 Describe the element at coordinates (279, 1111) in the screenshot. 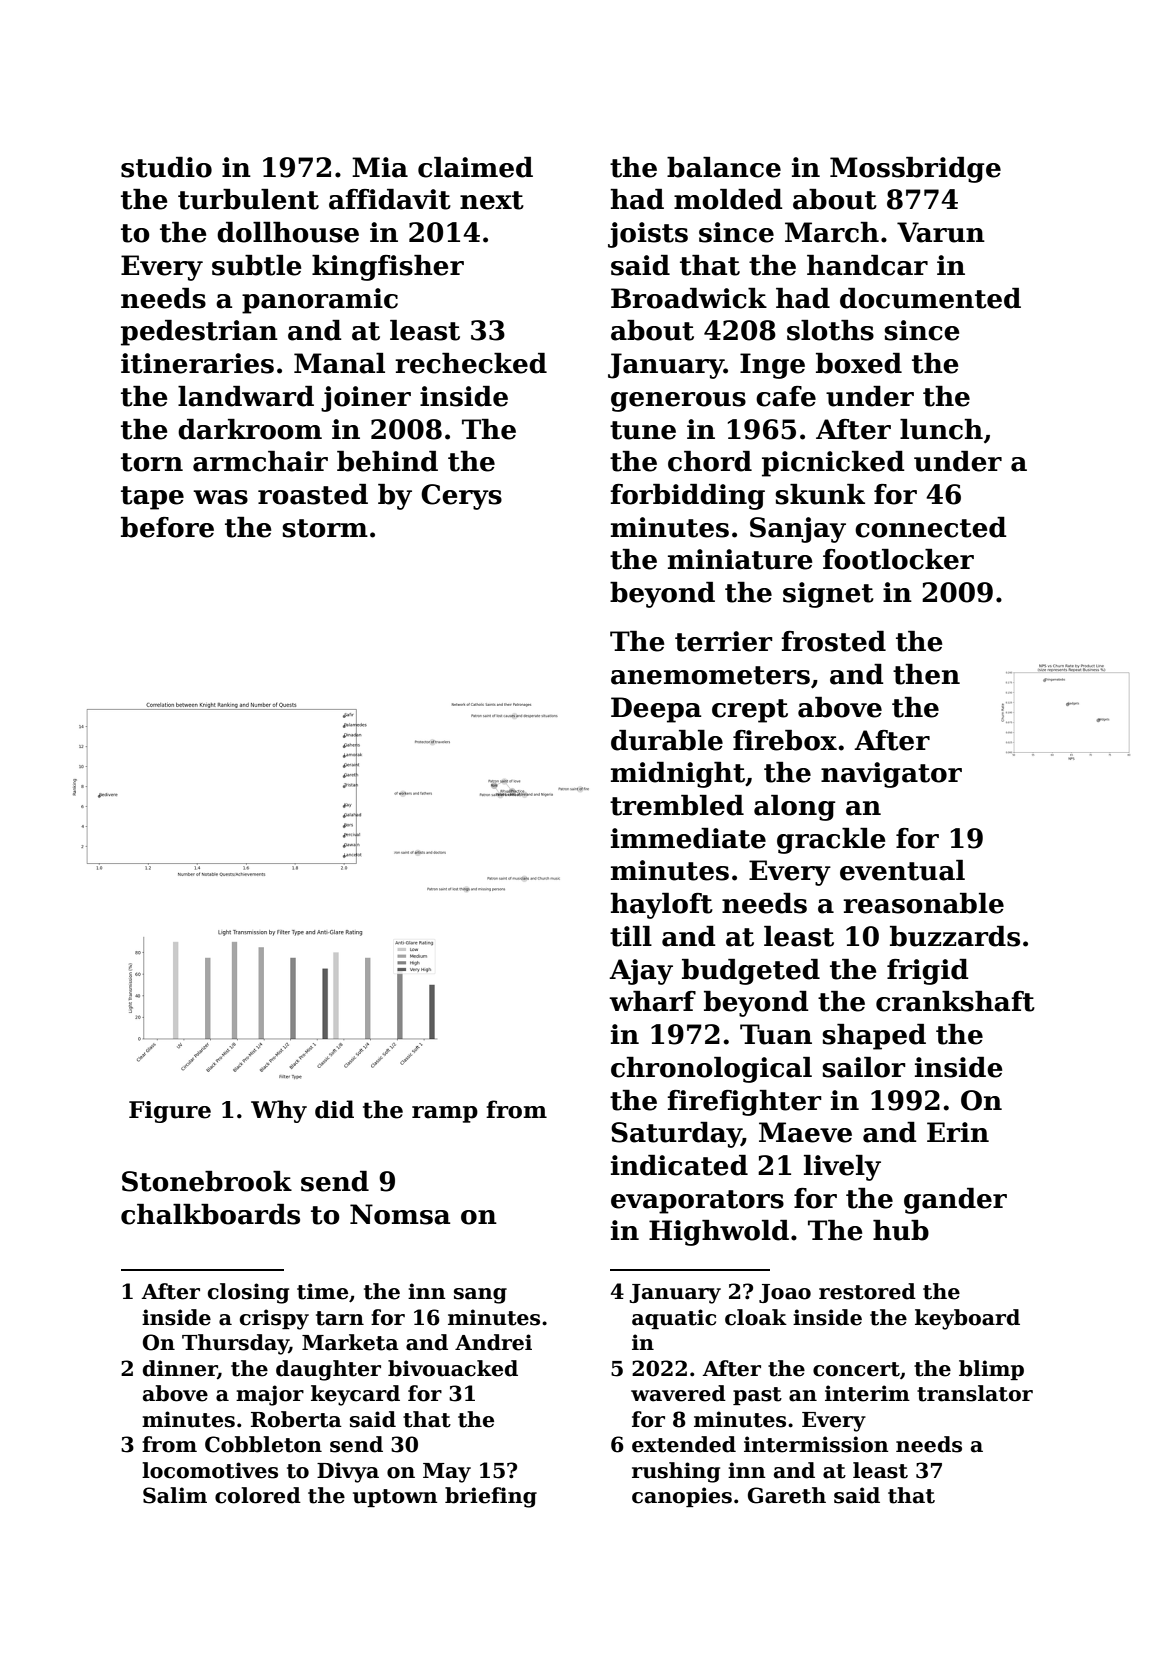

I see `Why` at that location.
